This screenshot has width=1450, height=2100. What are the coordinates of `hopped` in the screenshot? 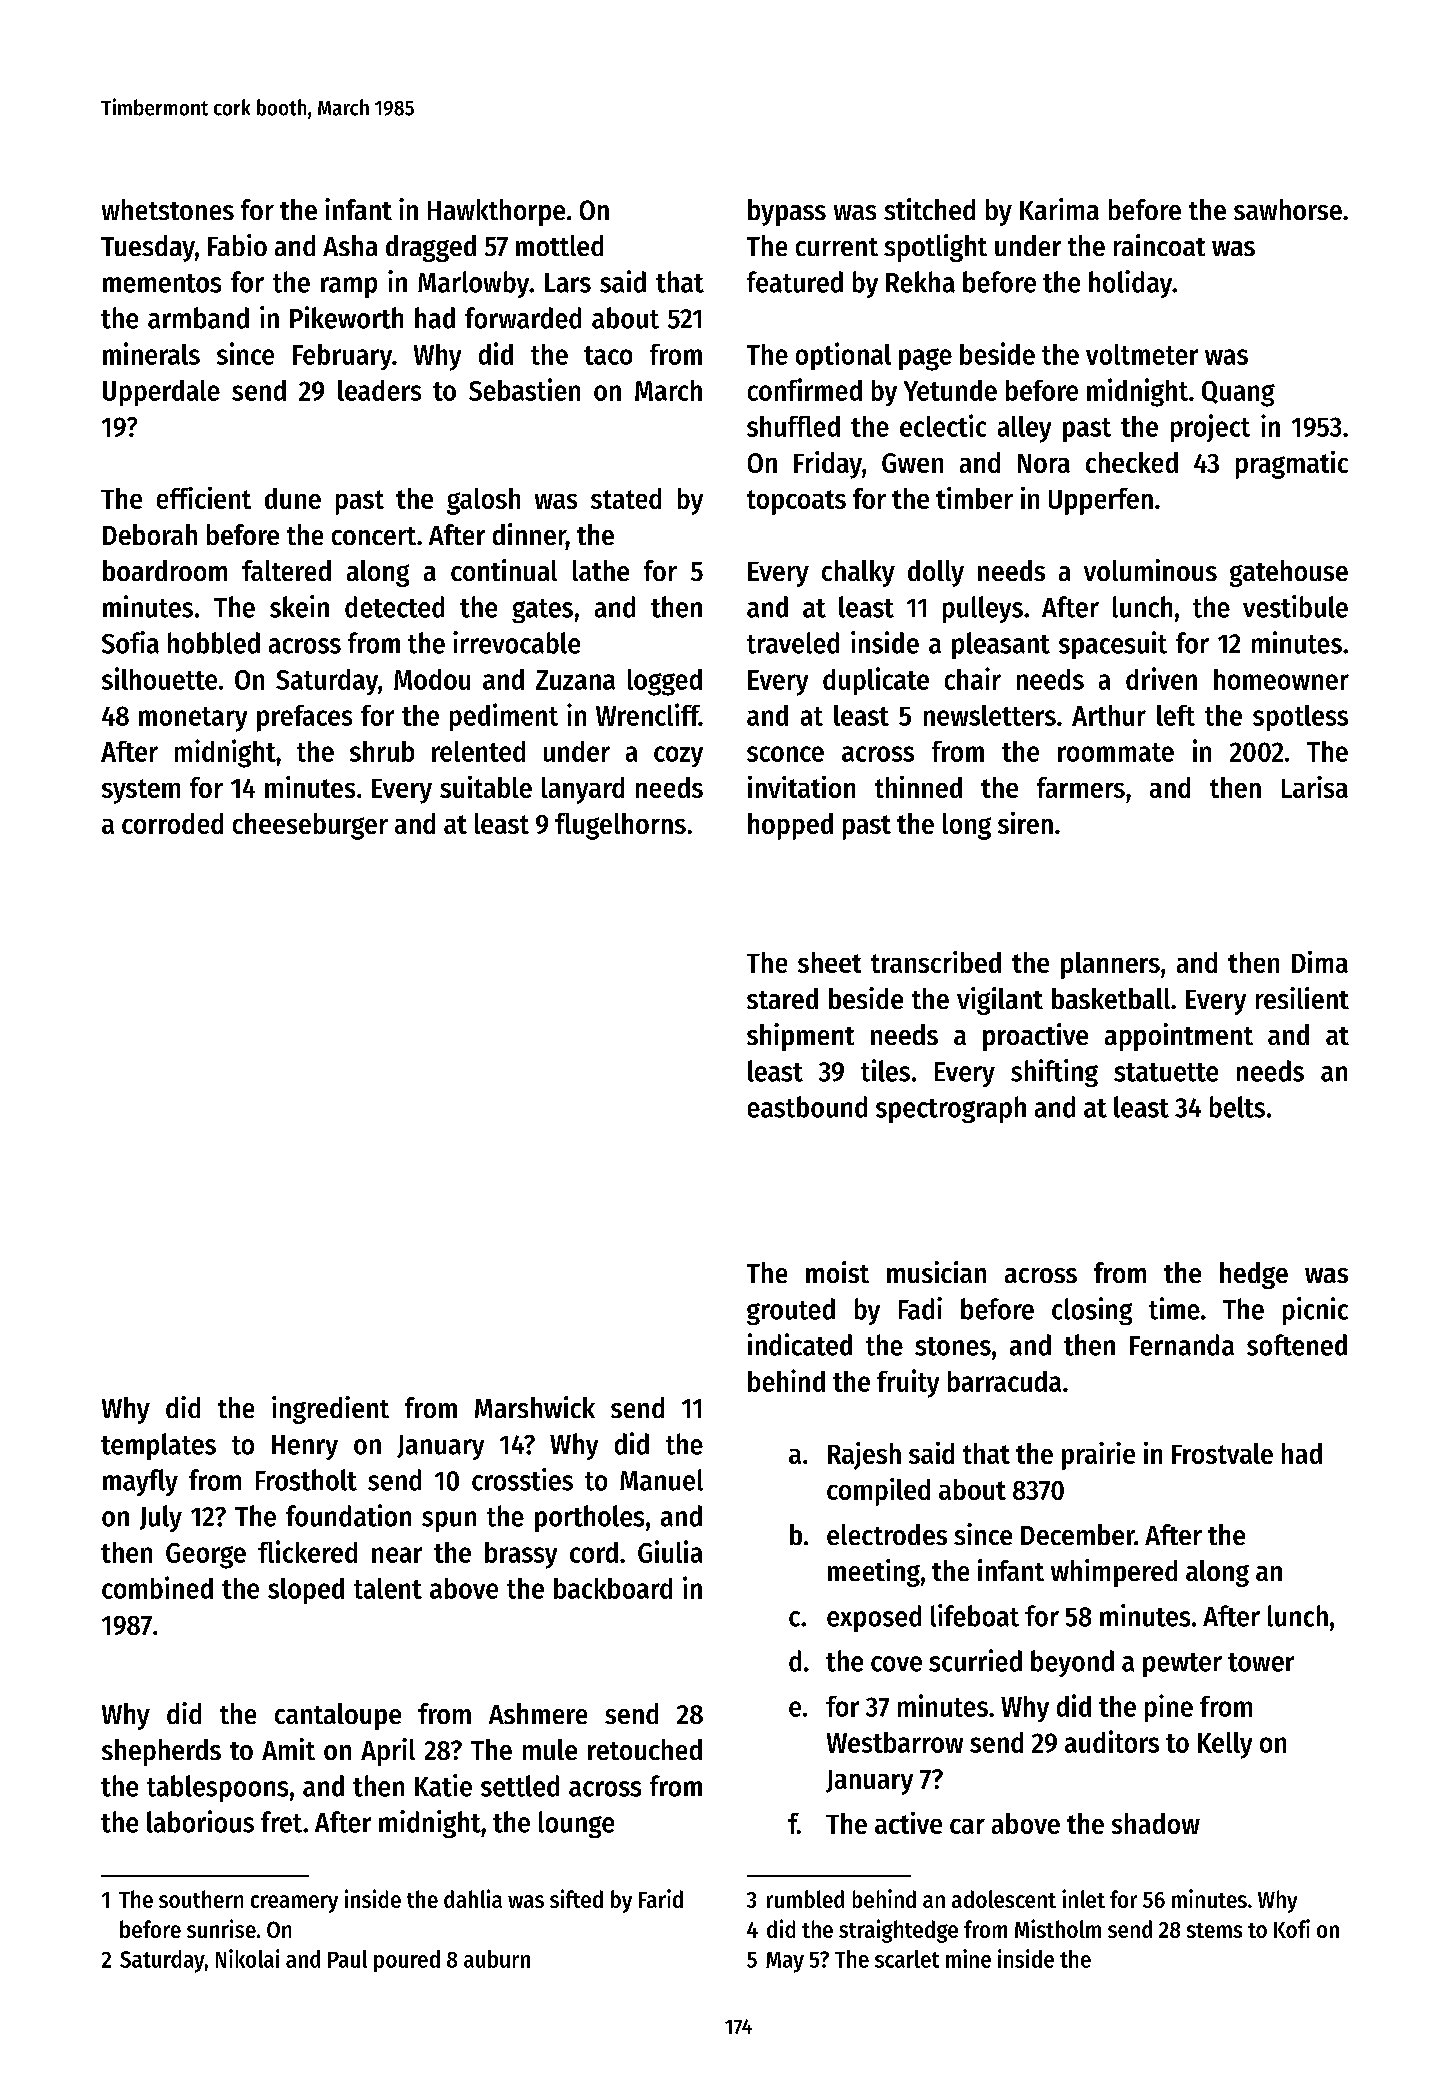 It's located at (790, 826).
